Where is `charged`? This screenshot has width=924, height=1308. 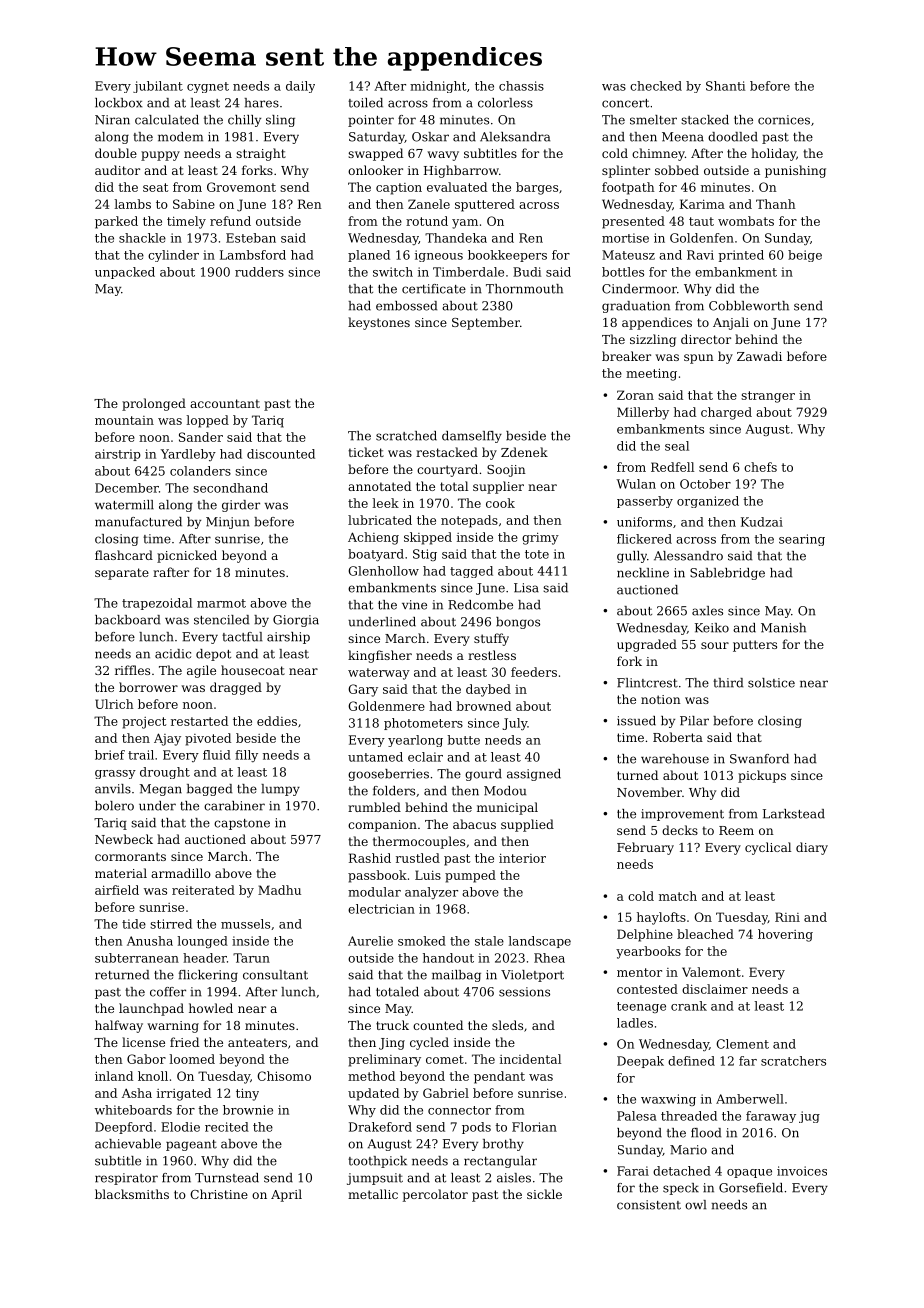
charged is located at coordinates (726, 413).
